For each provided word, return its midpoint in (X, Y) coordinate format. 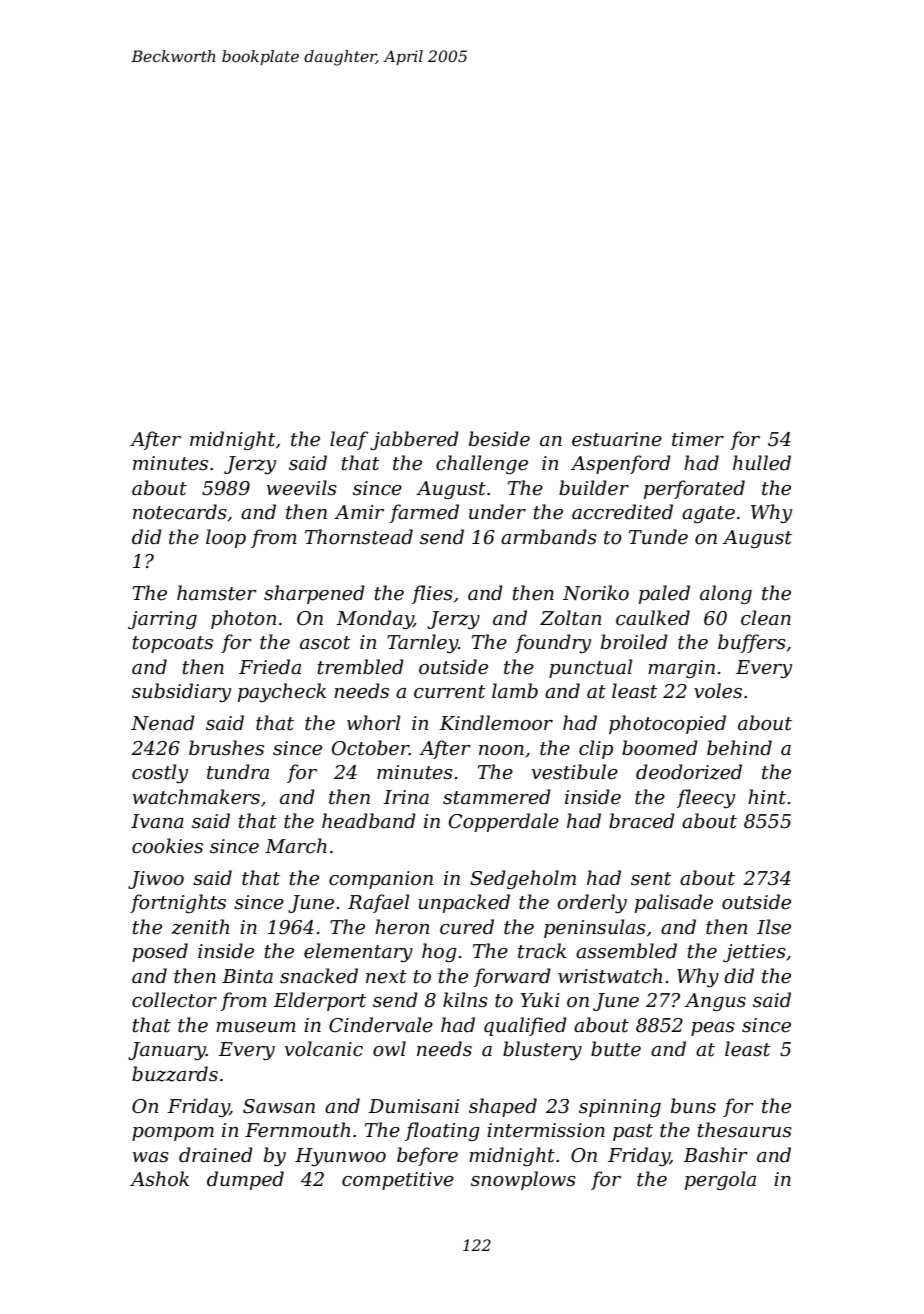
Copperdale (504, 822)
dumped (245, 1180)
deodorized (689, 772)
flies (432, 594)
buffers (752, 643)
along (726, 594)
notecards (180, 512)
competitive (398, 1181)
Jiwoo (156, 880)
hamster (217, 593)
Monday (375, 619)
